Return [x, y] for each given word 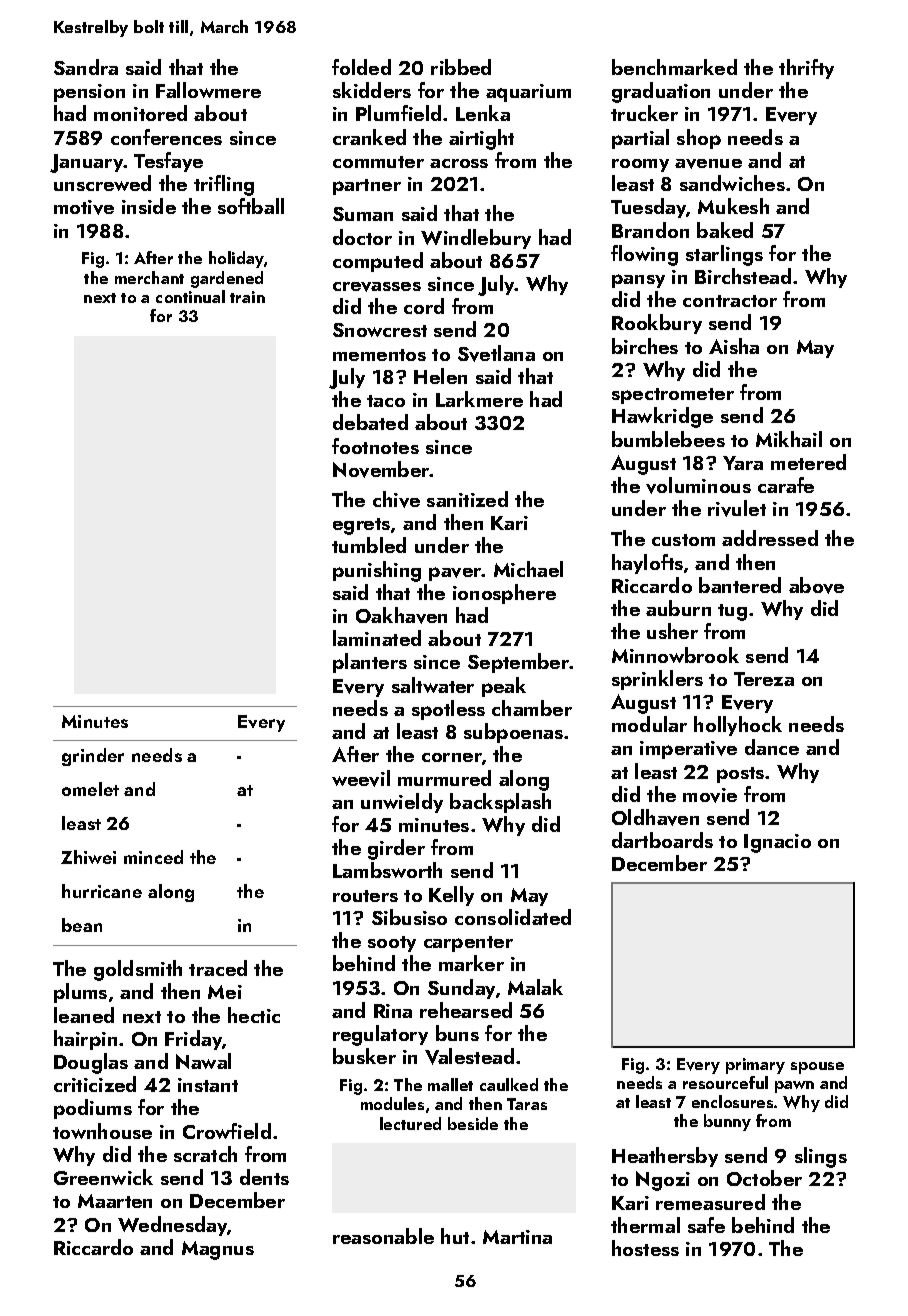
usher [672, 631]
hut [455, 1236]
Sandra [86, 67]
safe [706, 1225]
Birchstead [743, 276]
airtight [481, 139]
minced [153, 857]
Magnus [218, 1250]
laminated [377, 638]
